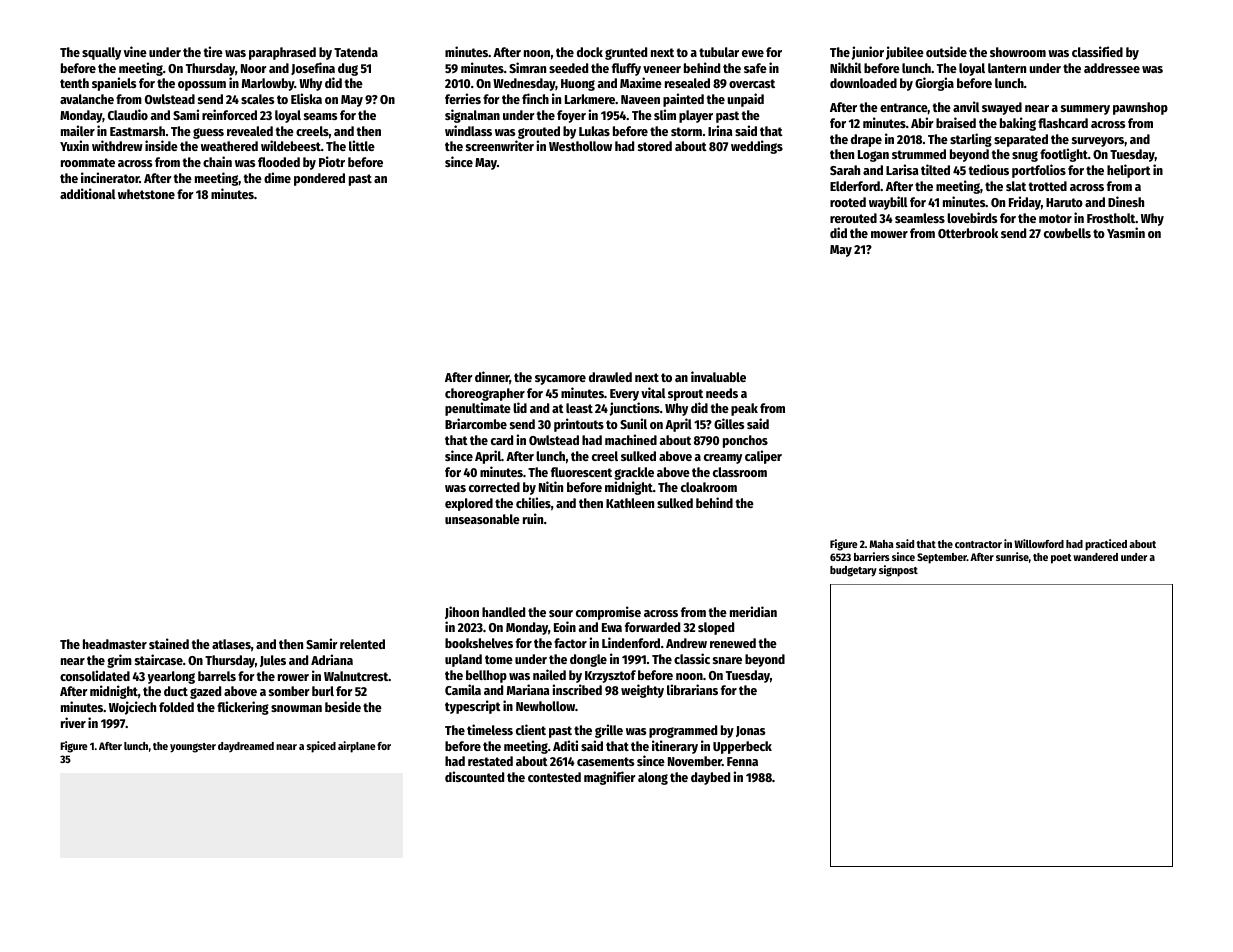  What do you see at coordinates (588, 660) in the screenshot?
I see `dongle` at bounding box center [588, 660].
